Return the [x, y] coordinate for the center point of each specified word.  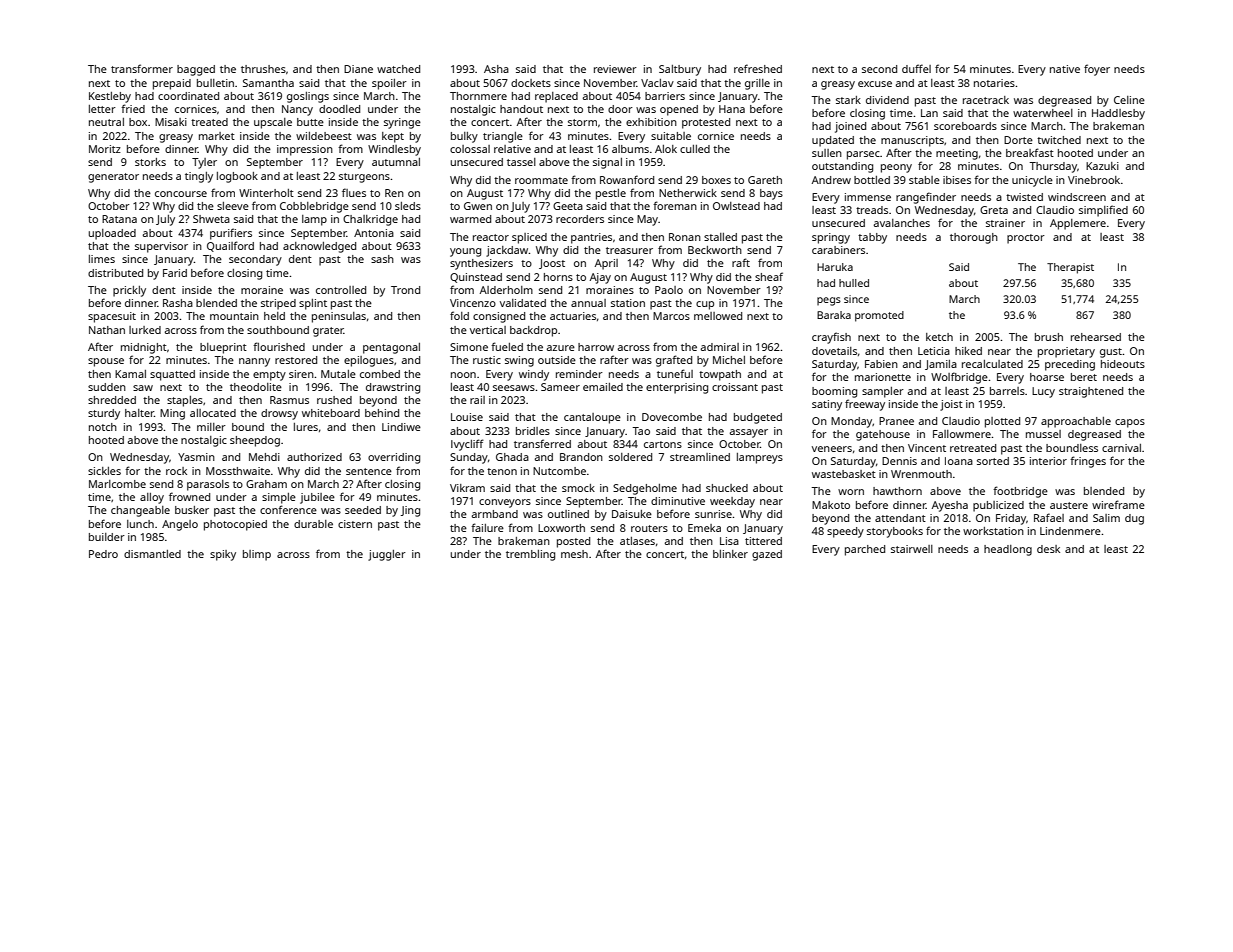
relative [512, 149]
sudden [107, 387]
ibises [957, 180]
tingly [199, 177]
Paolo [669, 290]
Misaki [171, 122]
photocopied [235, 525]
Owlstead [736, 206]
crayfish [831, 338]
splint [313, 304]
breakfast [1030, 152]
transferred [542, 443]
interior [1048, 461]
